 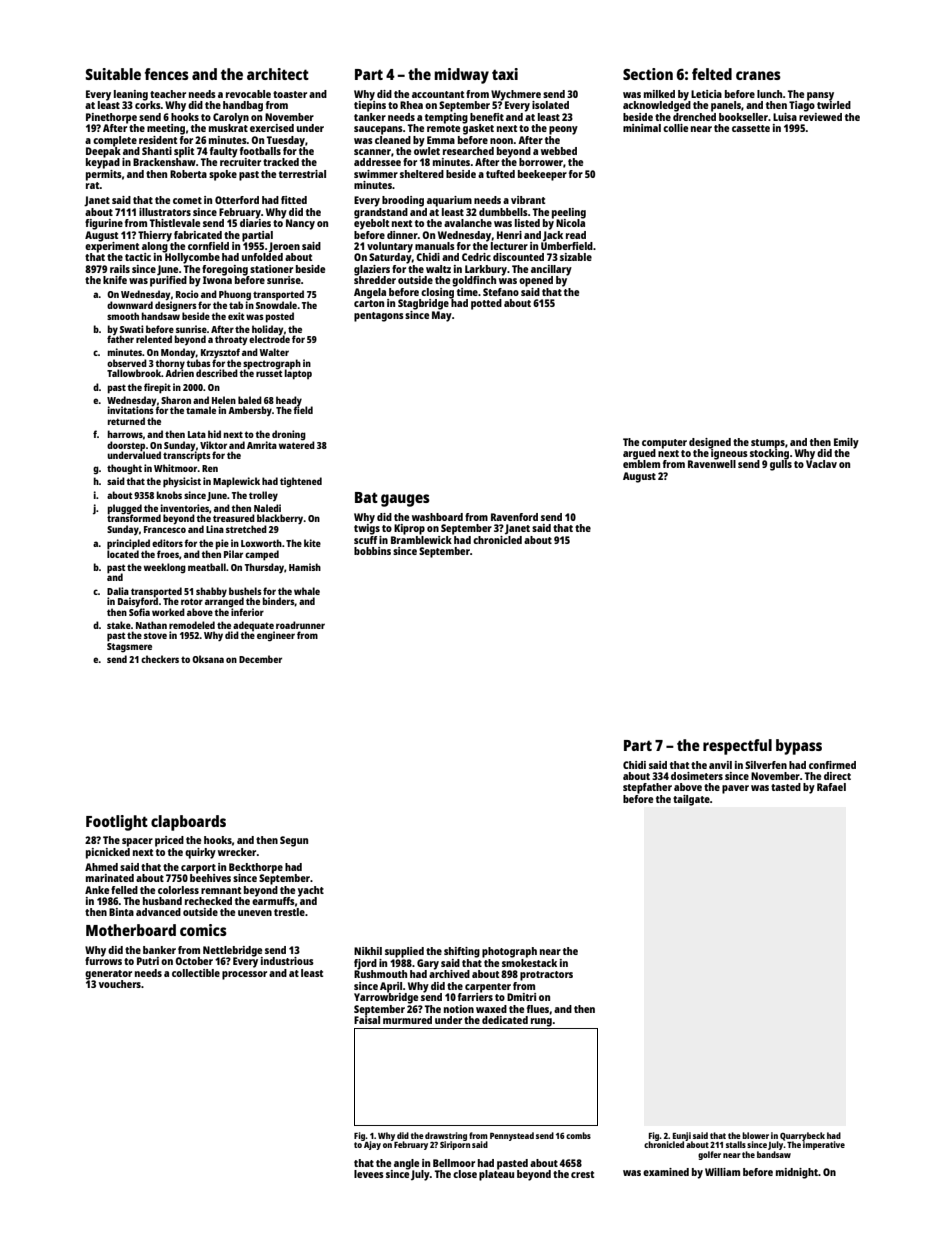 What do you see at coordinates (449, 201) in the document?
I see `aquarium` at bounding box center [449, 201].
